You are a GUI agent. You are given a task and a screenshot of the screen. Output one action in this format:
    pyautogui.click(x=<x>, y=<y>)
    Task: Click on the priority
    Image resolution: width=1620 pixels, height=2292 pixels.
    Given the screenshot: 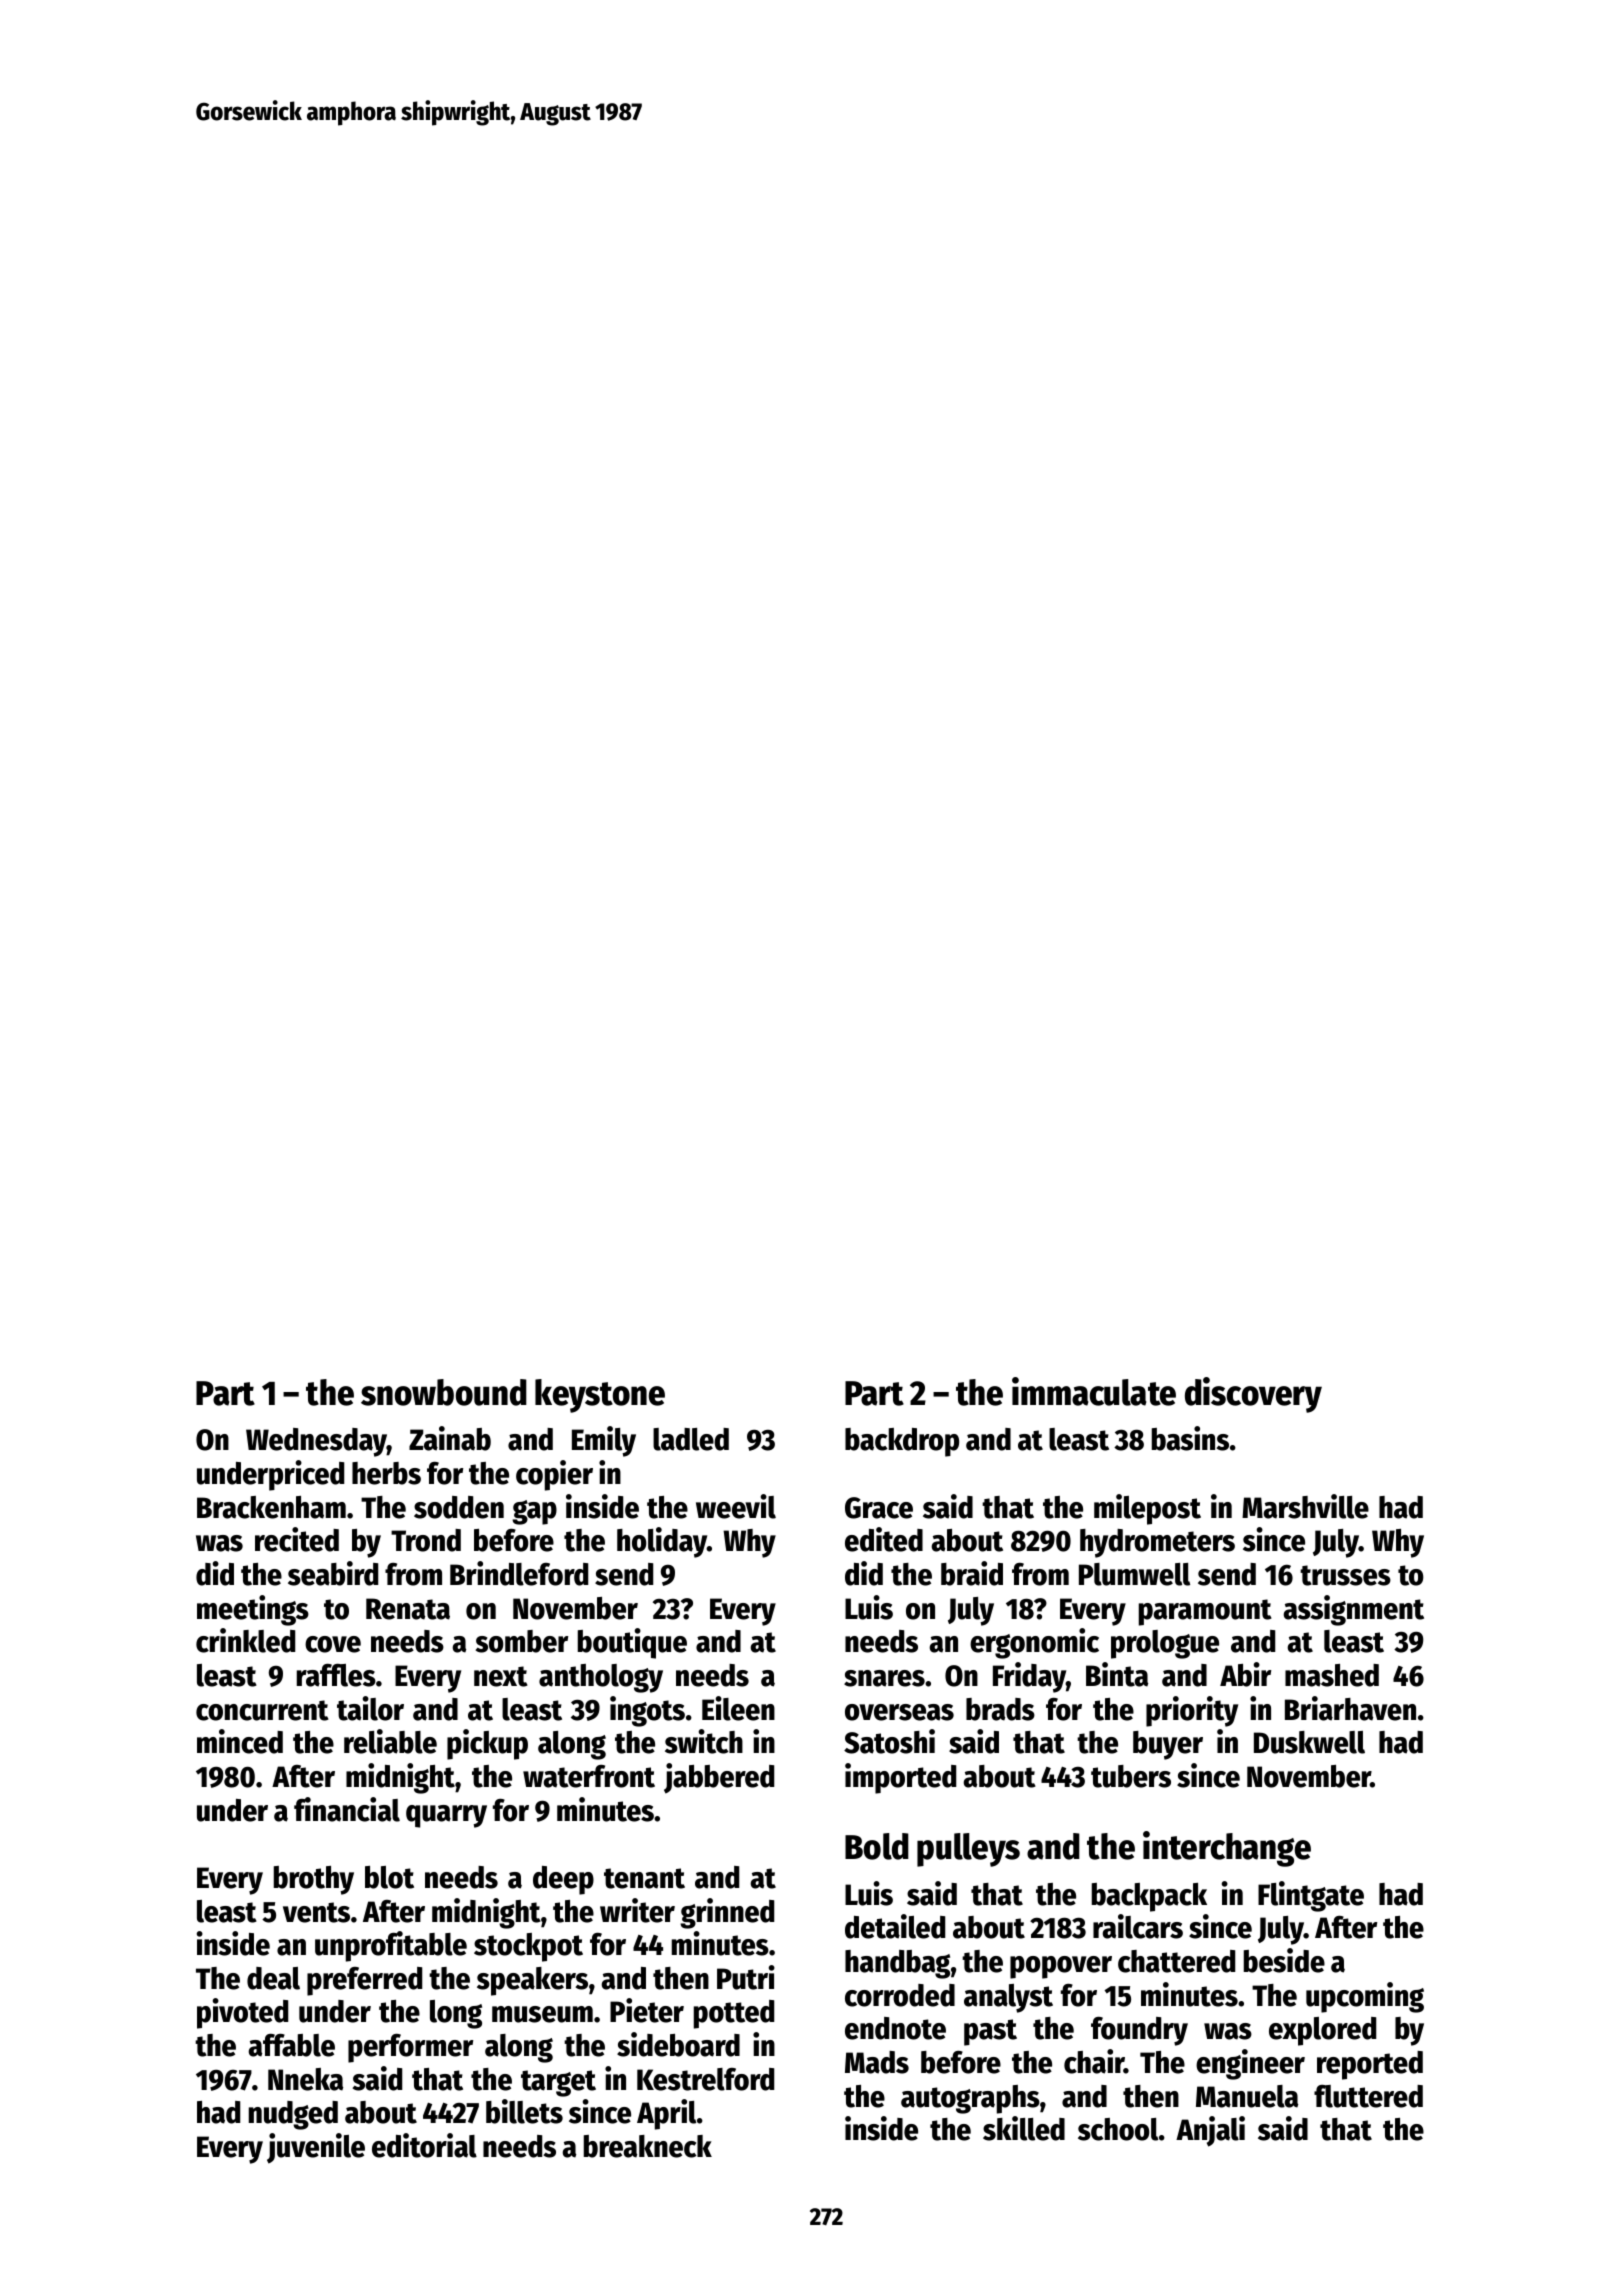 What is the action you would take?
    pyautogui.click(x=1192, y=1711)
